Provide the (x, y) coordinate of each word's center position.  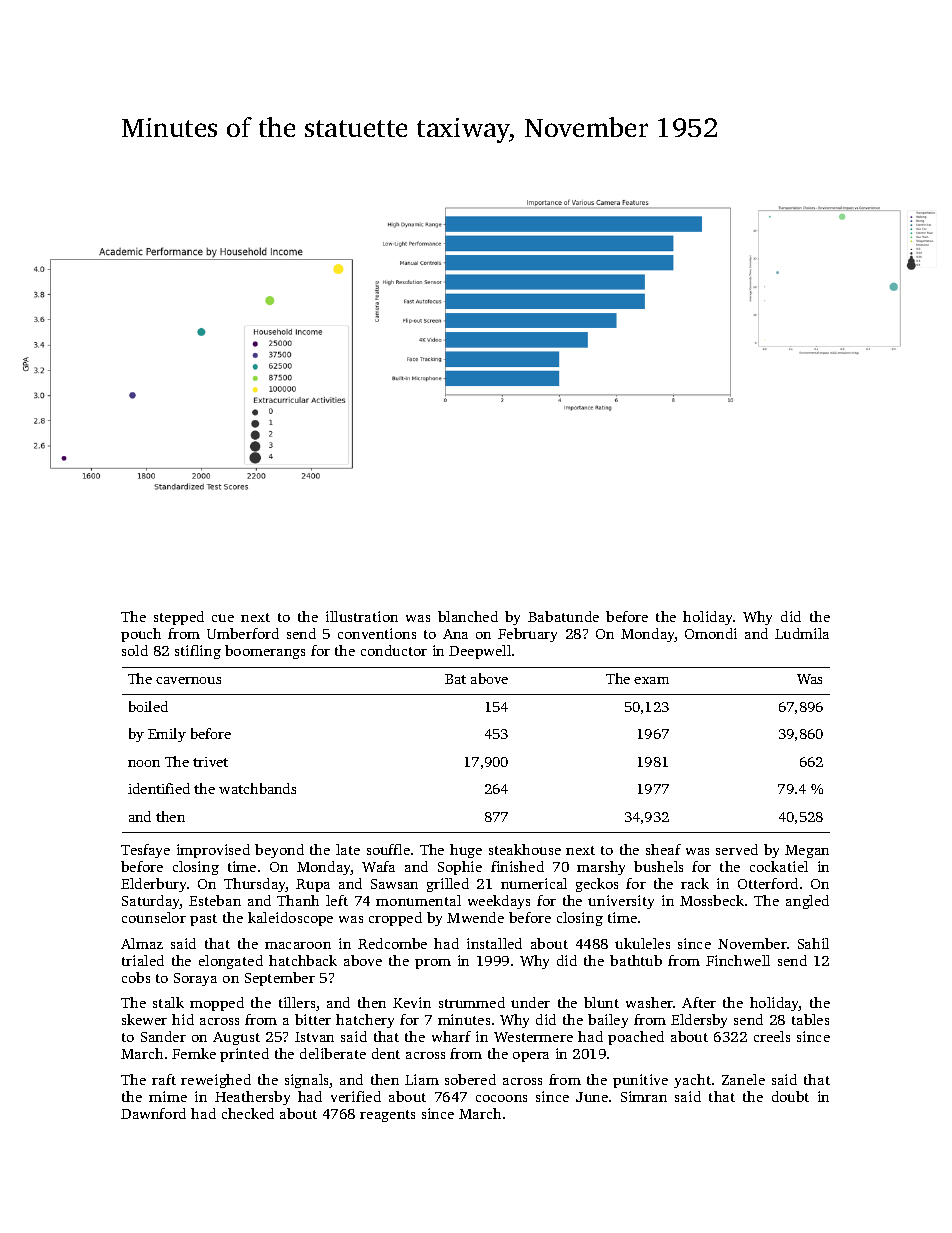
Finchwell (738, 960)
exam (651, 680)
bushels (658, 866)
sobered (470, 1079)
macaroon (298, 945)
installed (494, 943)
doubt (790, 1096)
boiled (148, 706)
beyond (279, 851)
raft (164, 1079)
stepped (179, 618)
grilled (448, 885)
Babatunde (563, 616)
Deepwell (480, 652)
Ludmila (802, 633)
